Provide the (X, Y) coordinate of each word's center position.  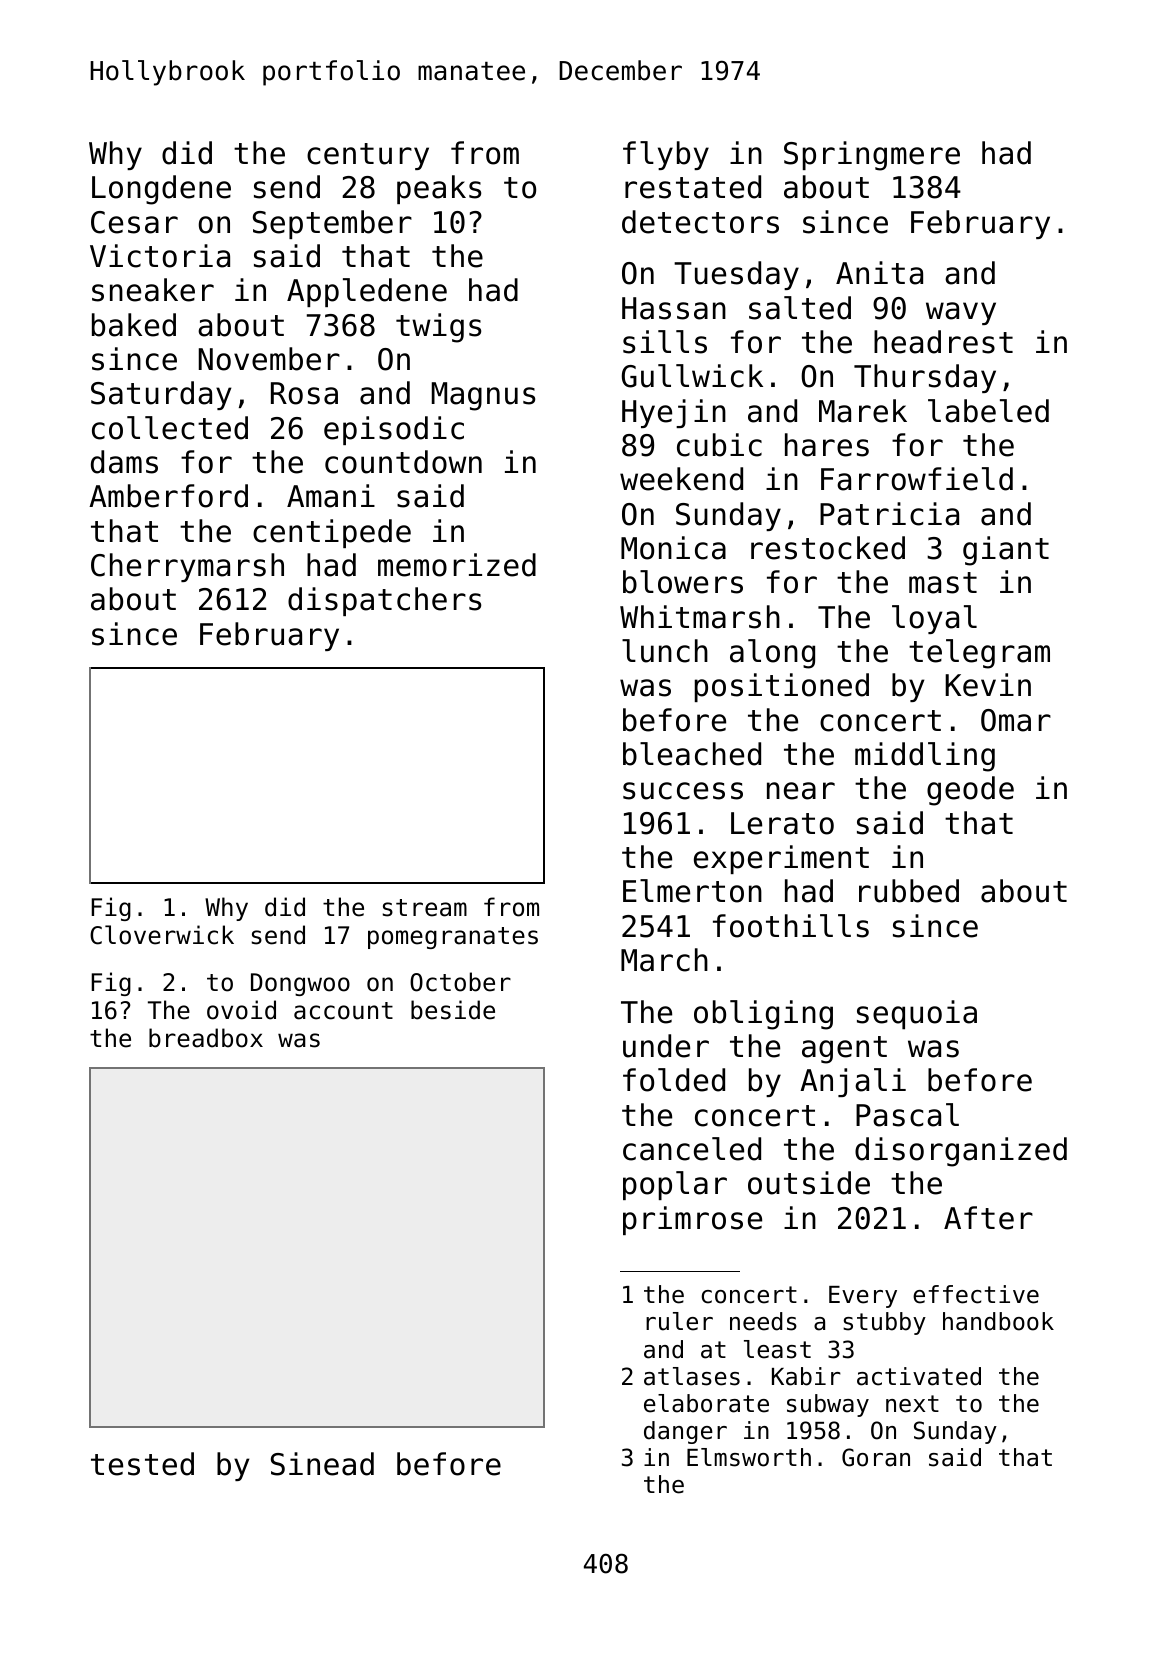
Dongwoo (300, 984)
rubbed (909, 891)
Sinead (322, 1464)
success (683, 791)
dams (124, 462)
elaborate (706, 1403)
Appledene (367, 292)
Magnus (483, 396)
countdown (403, 462)
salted (800, 308)
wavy (961, 313)
